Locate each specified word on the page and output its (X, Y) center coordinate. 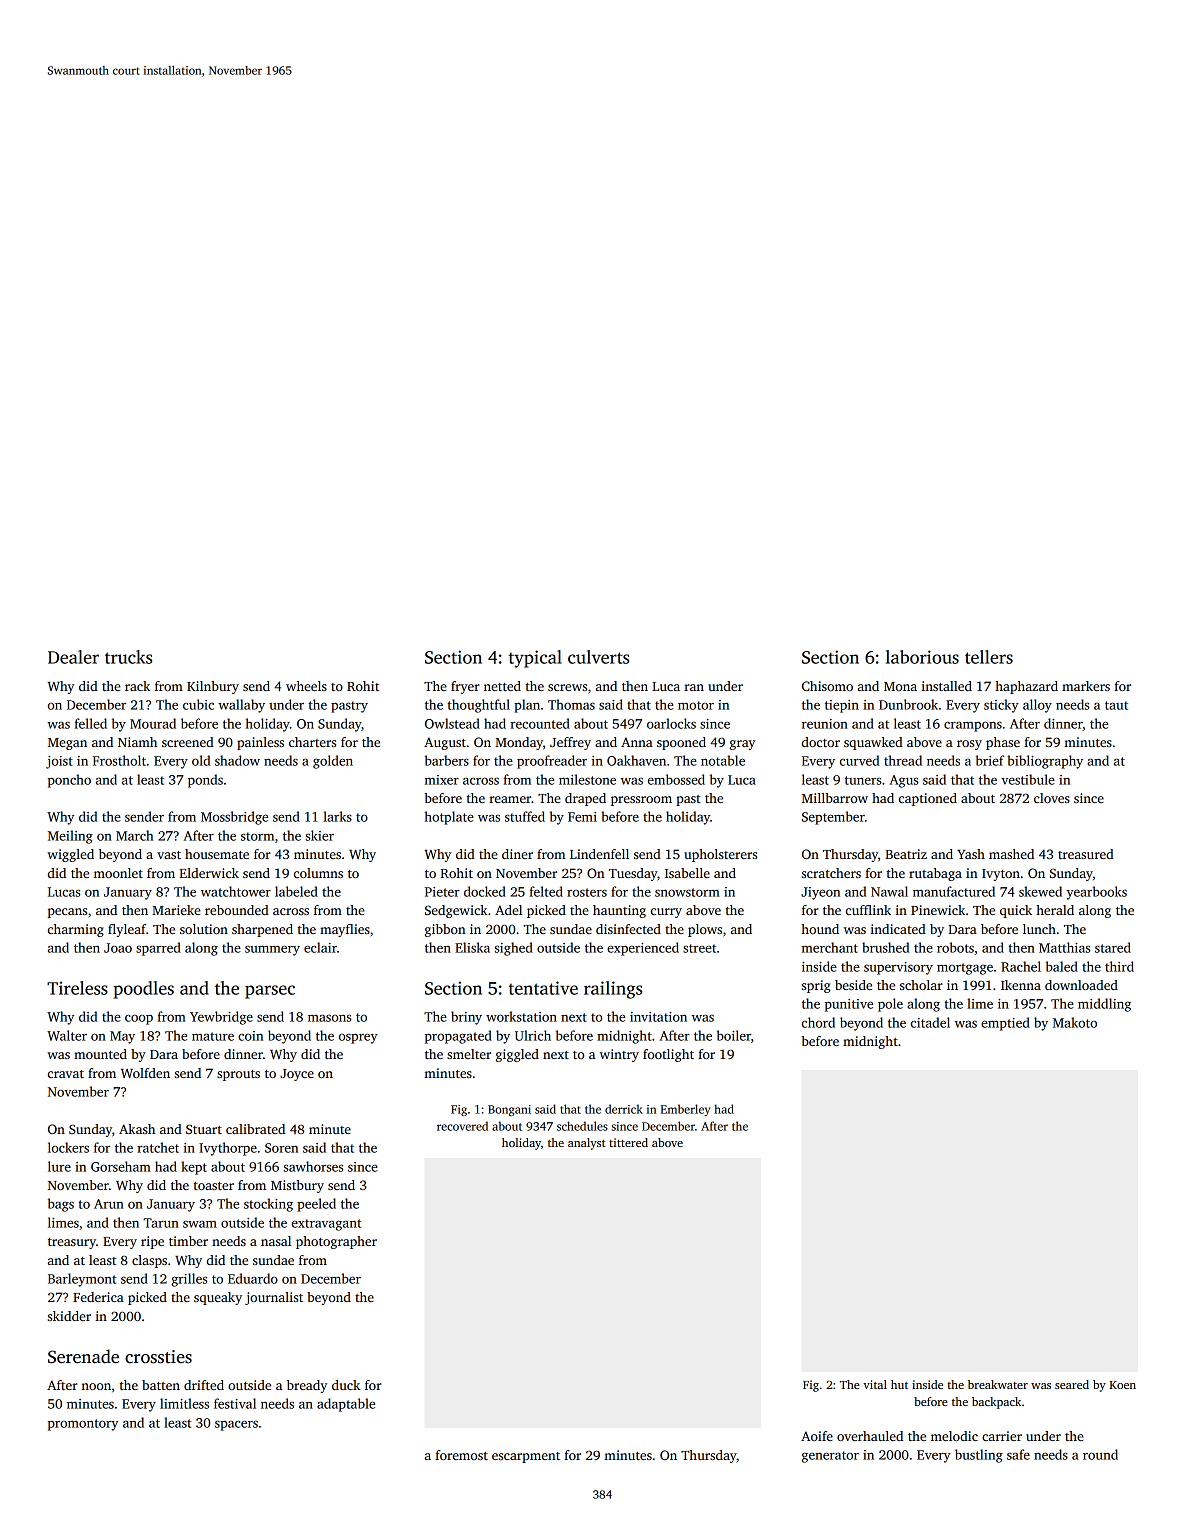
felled (91, 723)
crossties (158, 1357)
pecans (67, 913)
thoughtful (479, 706)
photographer (336, 1242)
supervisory (898, 968)
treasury (72, 1243)
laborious (922, 657)
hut (899, 1384)
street (699, 948)
